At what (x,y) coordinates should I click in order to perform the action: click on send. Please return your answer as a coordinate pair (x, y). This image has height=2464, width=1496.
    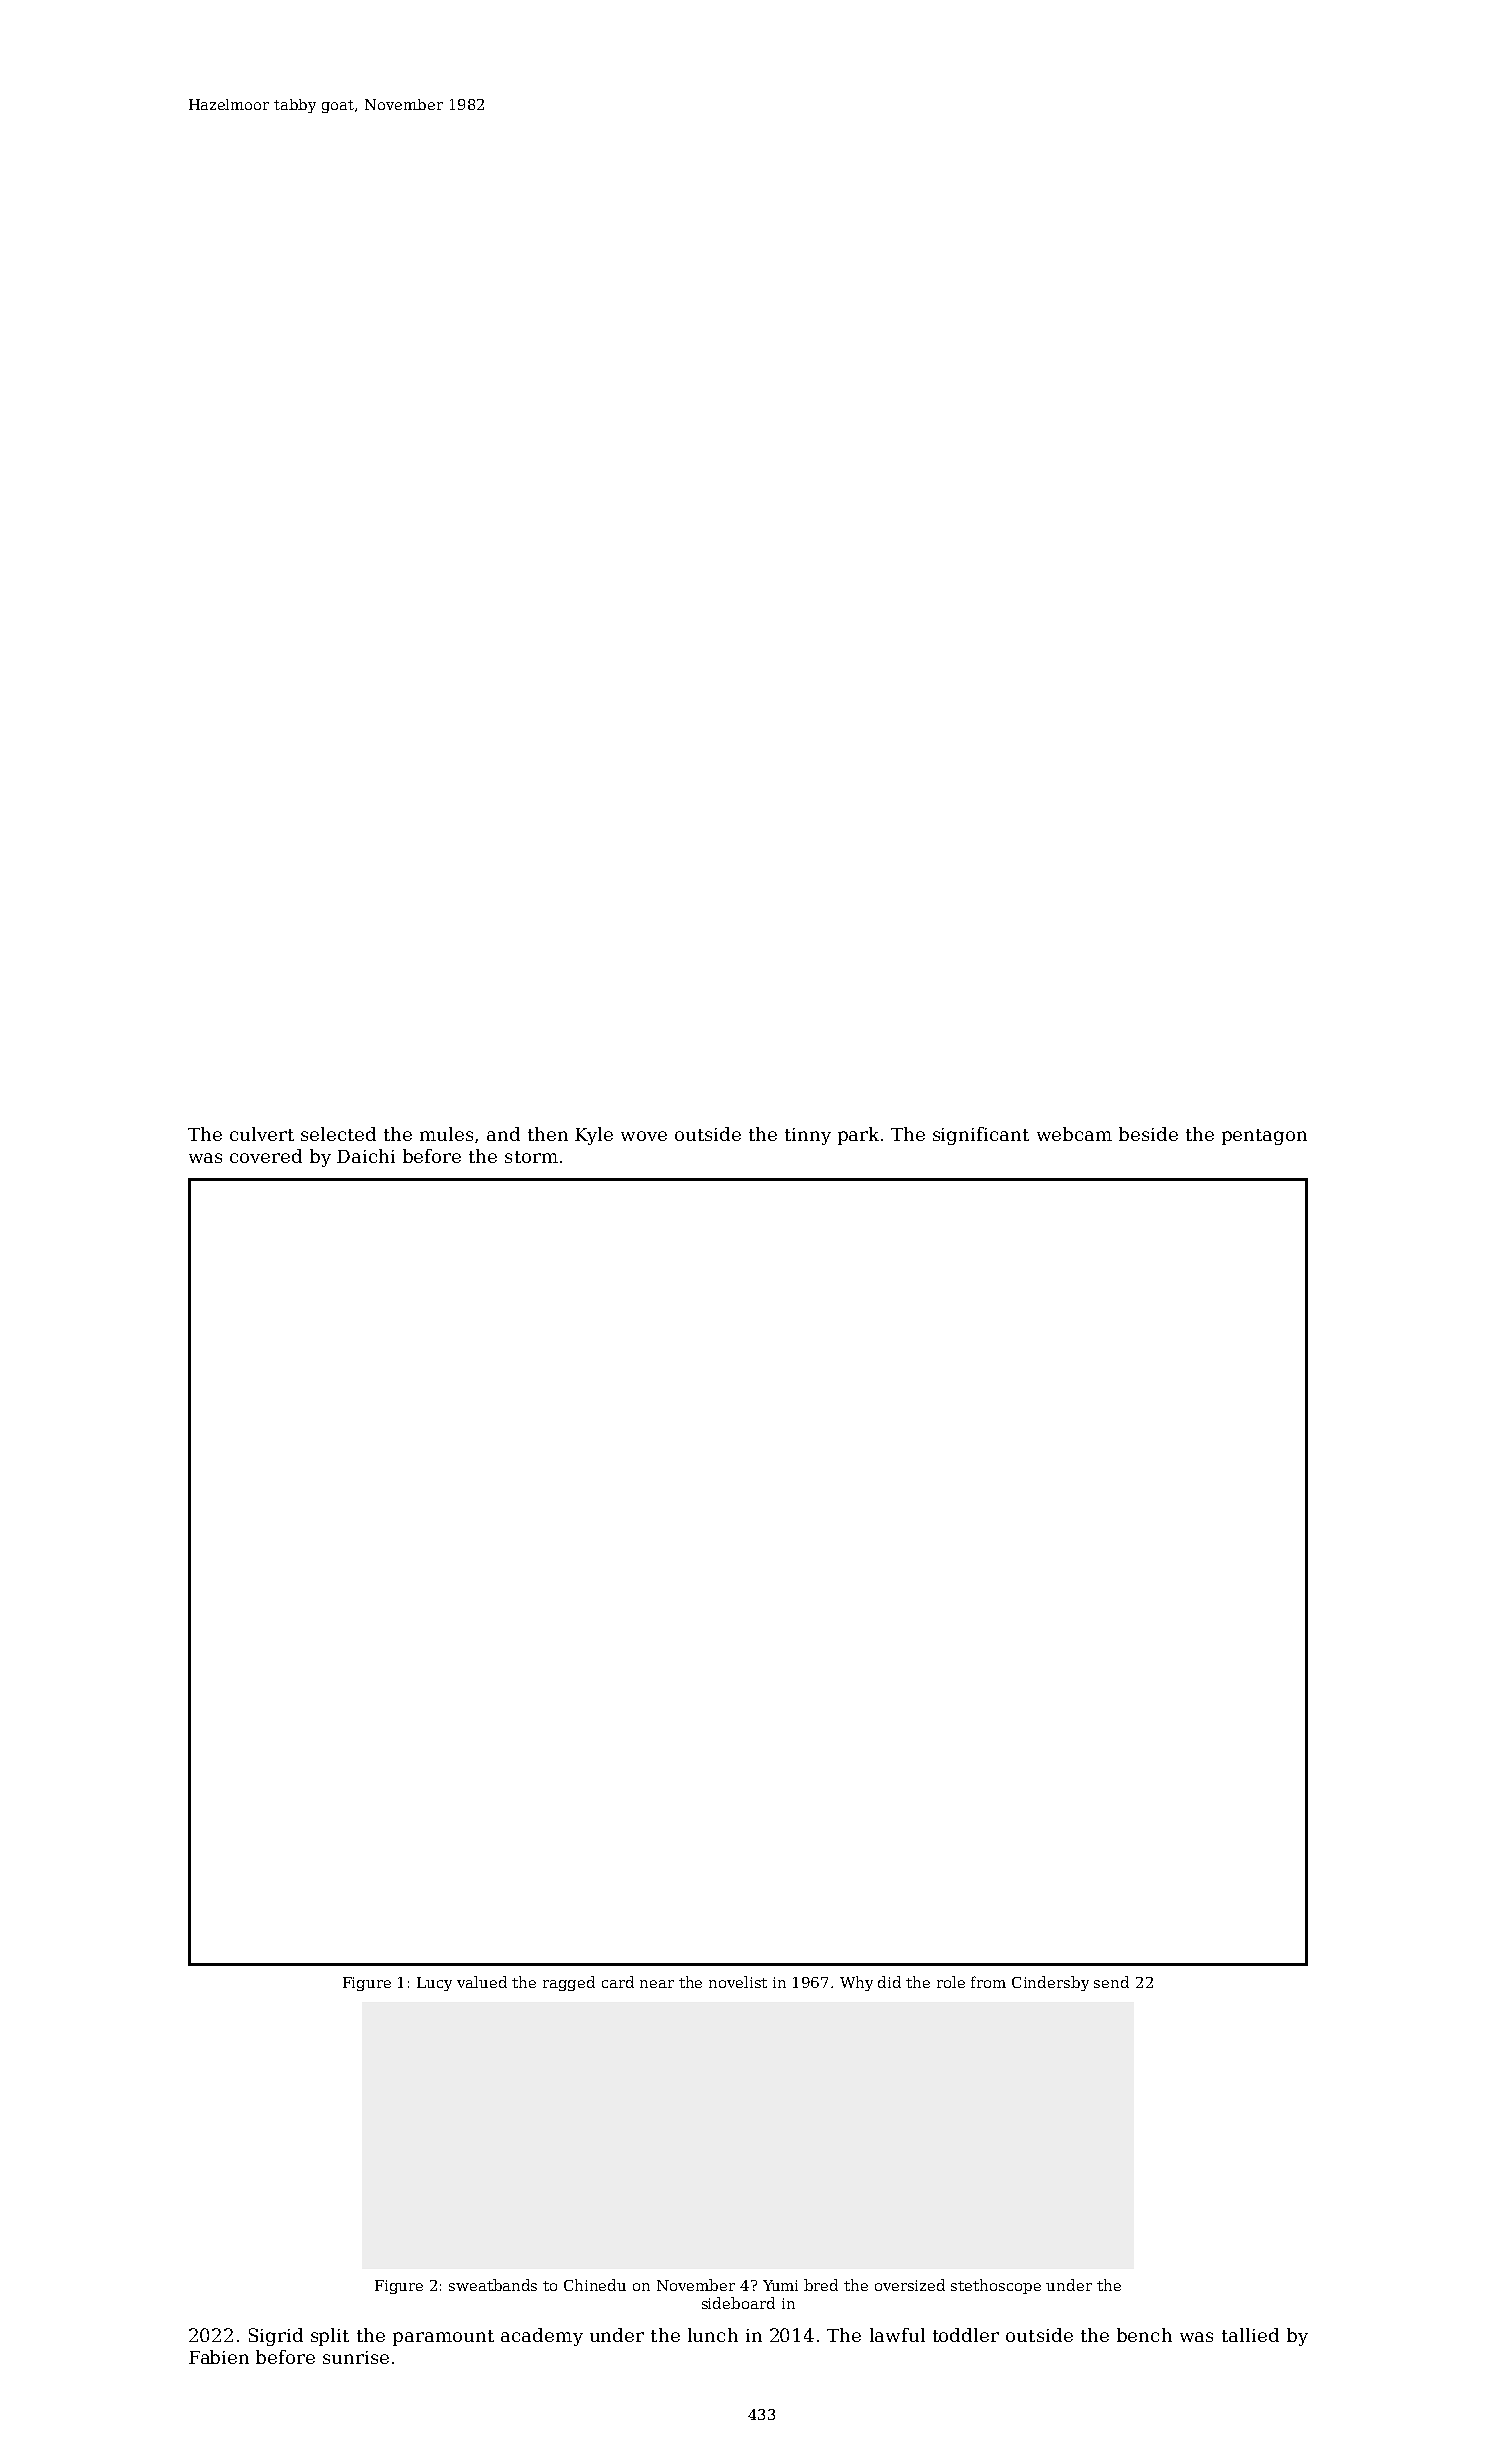
    Looking at the image, I should click on (1111, 1982).
